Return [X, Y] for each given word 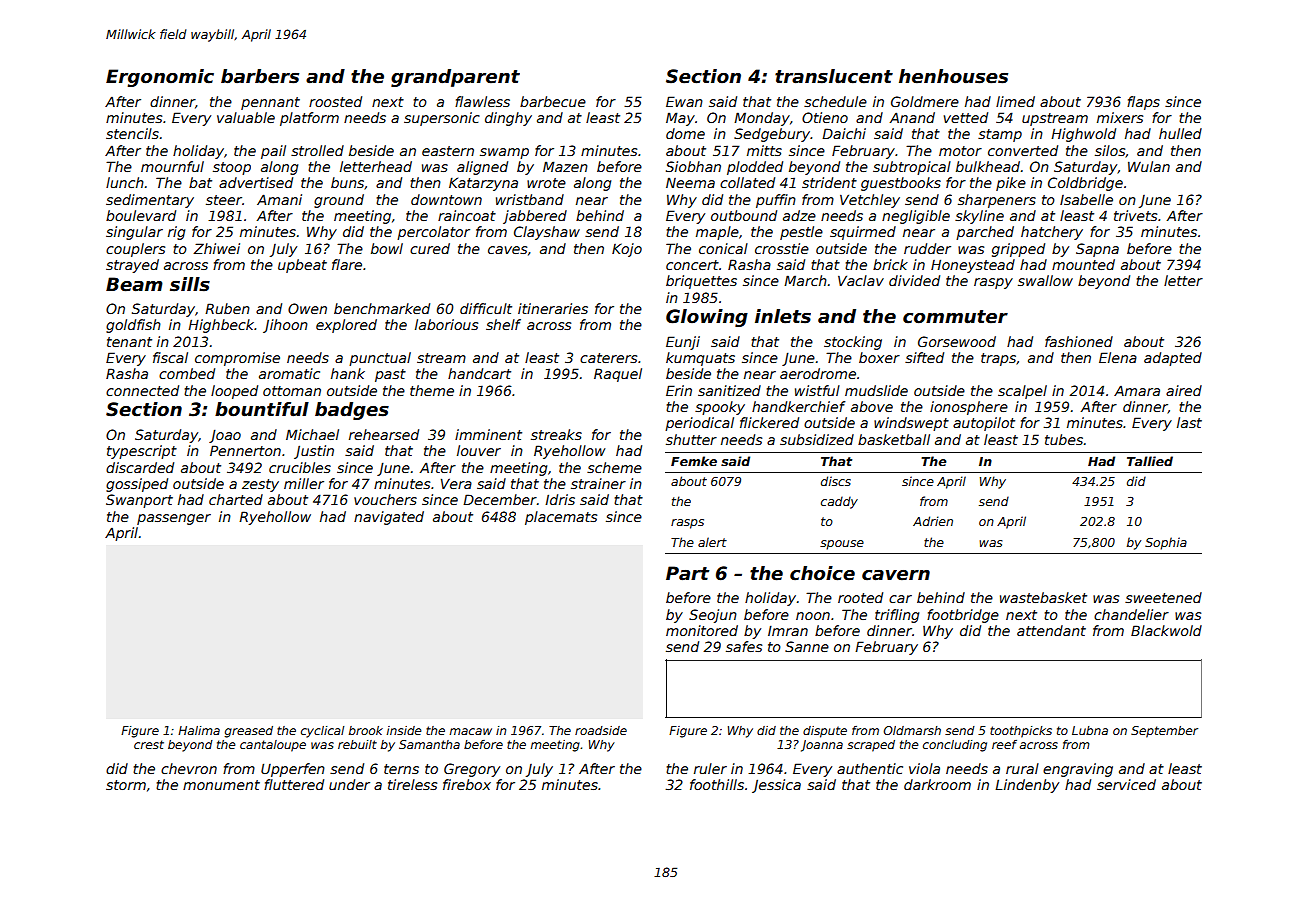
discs [836, 481]
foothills [717, 784]
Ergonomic [160, 78]
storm [126, 785]
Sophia [1166, 543]
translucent [834, 76]
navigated [389, 518]
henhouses [953, 76]
